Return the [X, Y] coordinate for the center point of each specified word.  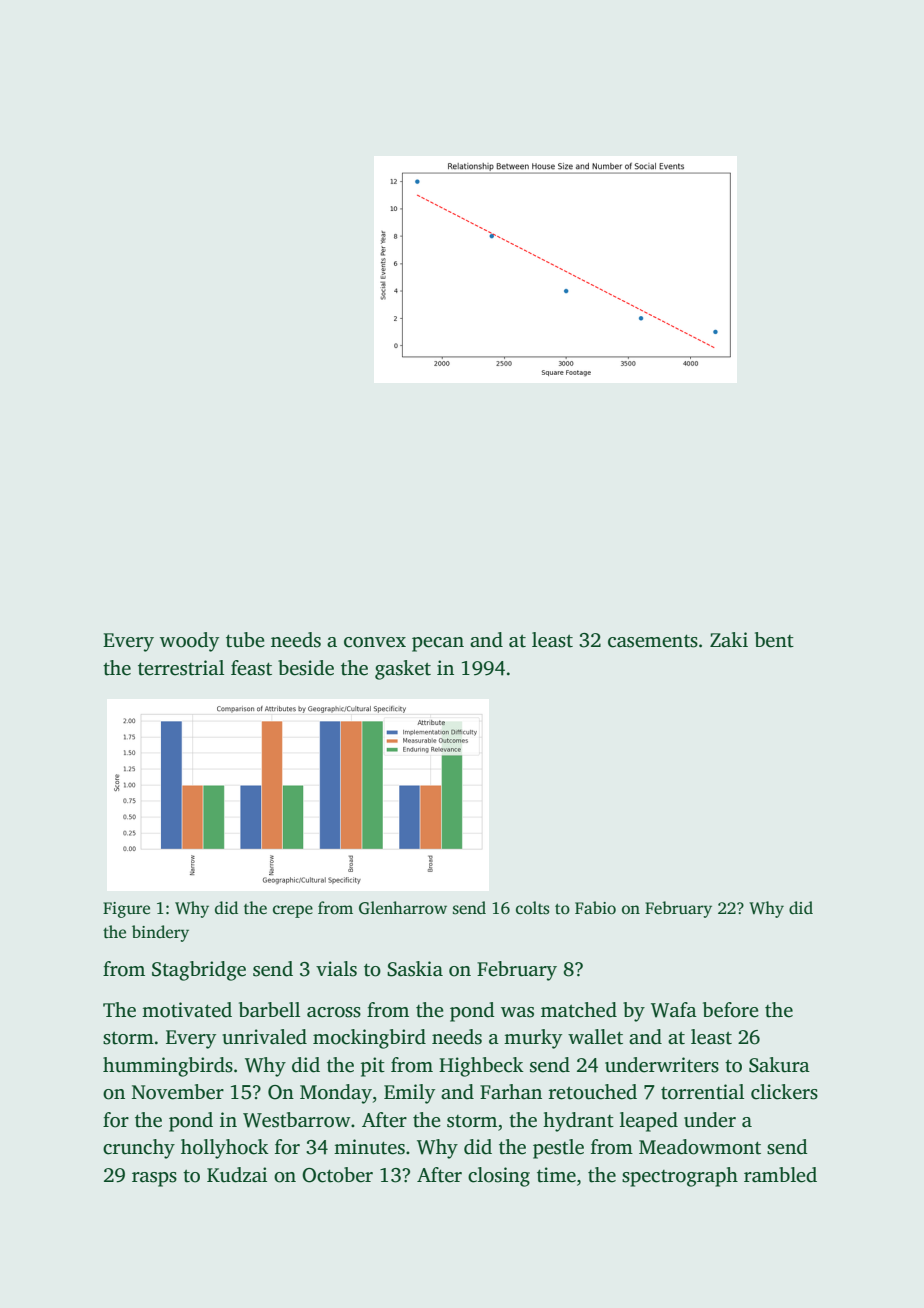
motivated [187, 1010]
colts [533, 908]
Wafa [674, 1010]
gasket [403, 670]
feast [251, 668]
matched [579, 1010]
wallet [595, 1037]
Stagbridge [199, 971]
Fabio [595, 908]
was [517, 1012]
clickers [784, 1092]
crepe [293, 911]
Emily [409, 1094]
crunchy [139, 1149]
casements [653, 641]
